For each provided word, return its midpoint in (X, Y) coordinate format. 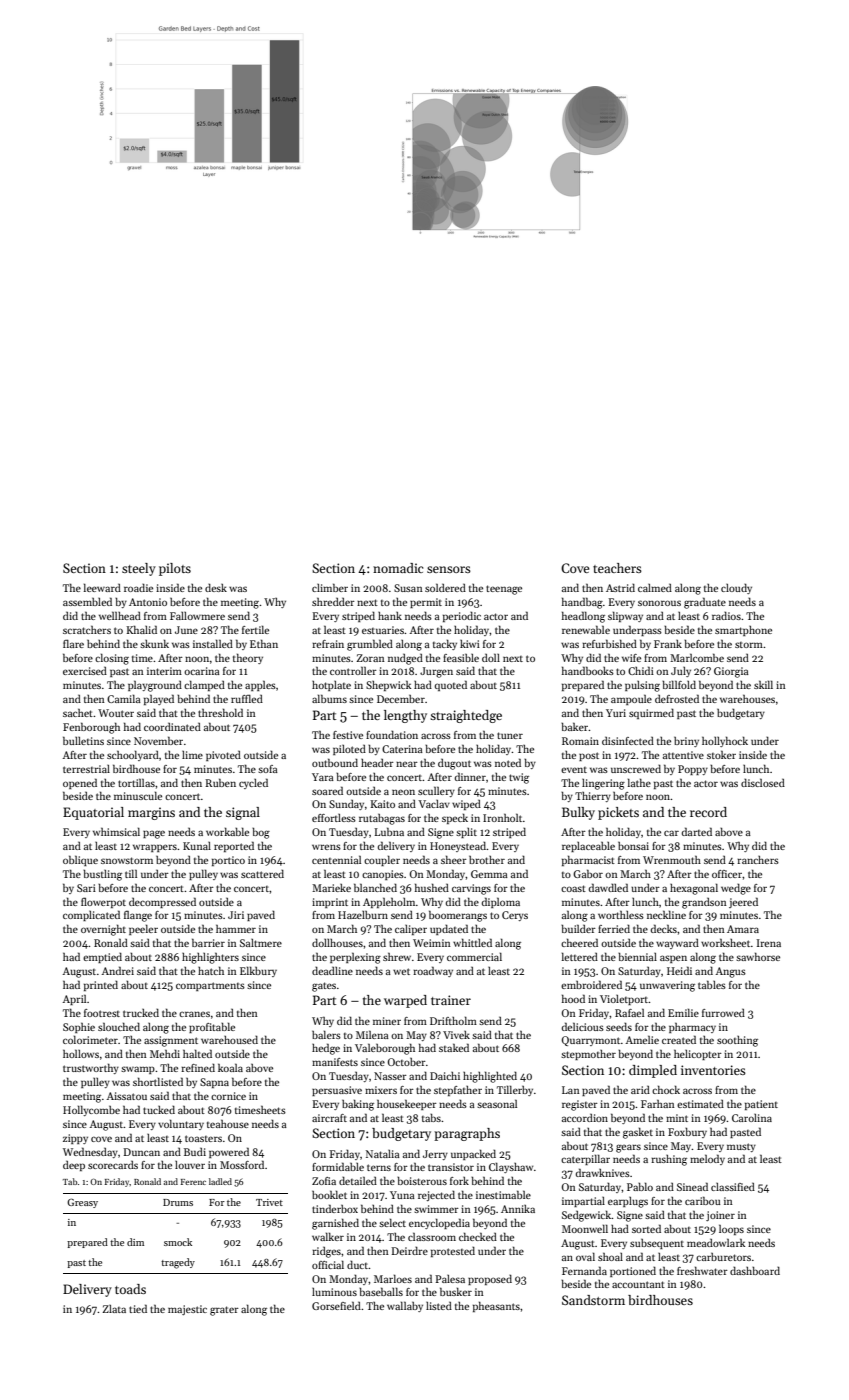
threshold (220, 712)
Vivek (456, 1035)
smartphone (743, 631)
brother (487, 860)
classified (733, 1186)
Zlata (114, 1309)
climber (330, 587)
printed (101, 985)
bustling (102, 875)
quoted (451, 685)
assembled (87, 601)
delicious (583, 1026)
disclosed (763, 782)
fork (459, 1181)
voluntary (181, 1124)
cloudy (736, 588)
